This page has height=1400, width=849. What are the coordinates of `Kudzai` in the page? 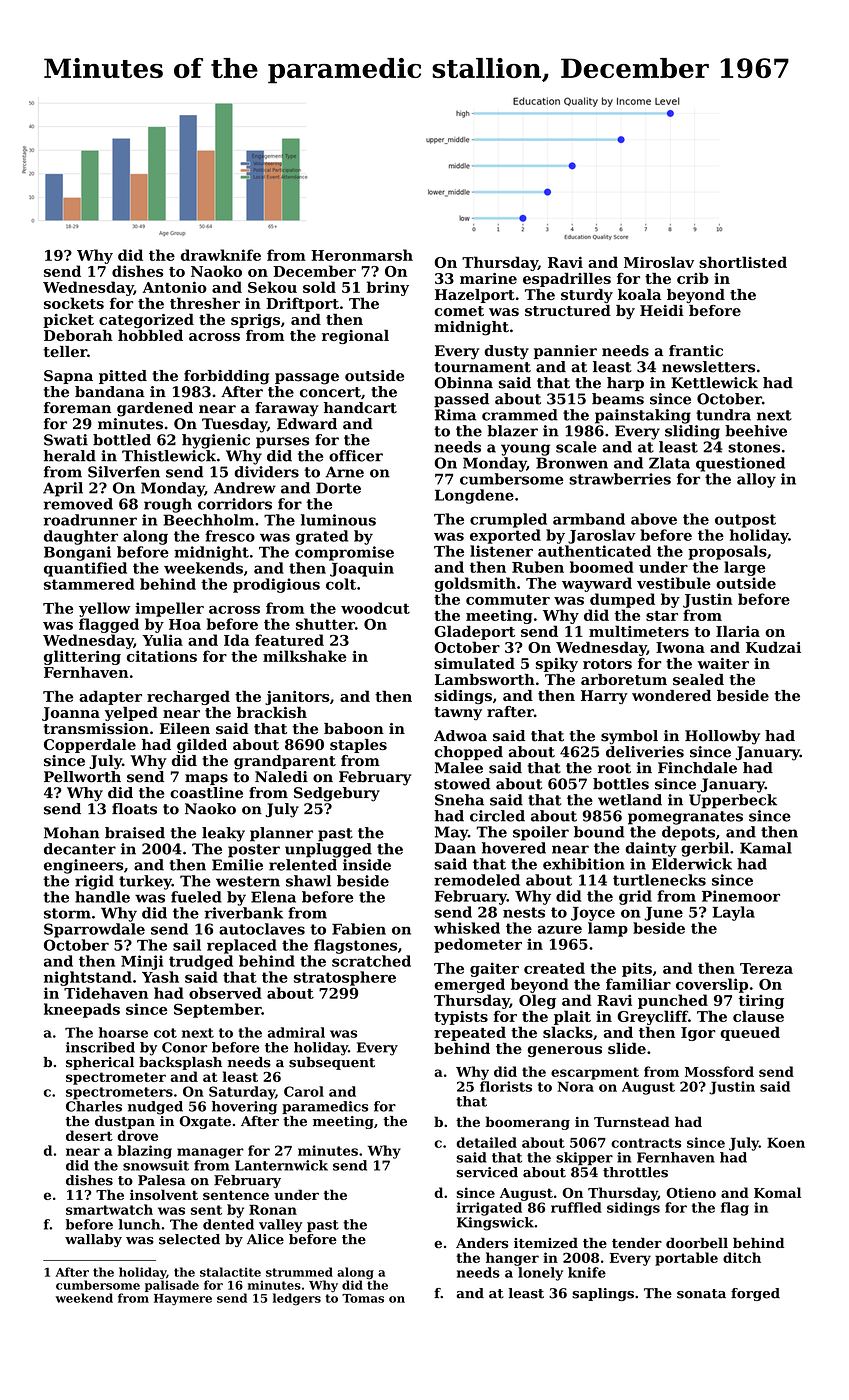 It's located at (773, 647).
